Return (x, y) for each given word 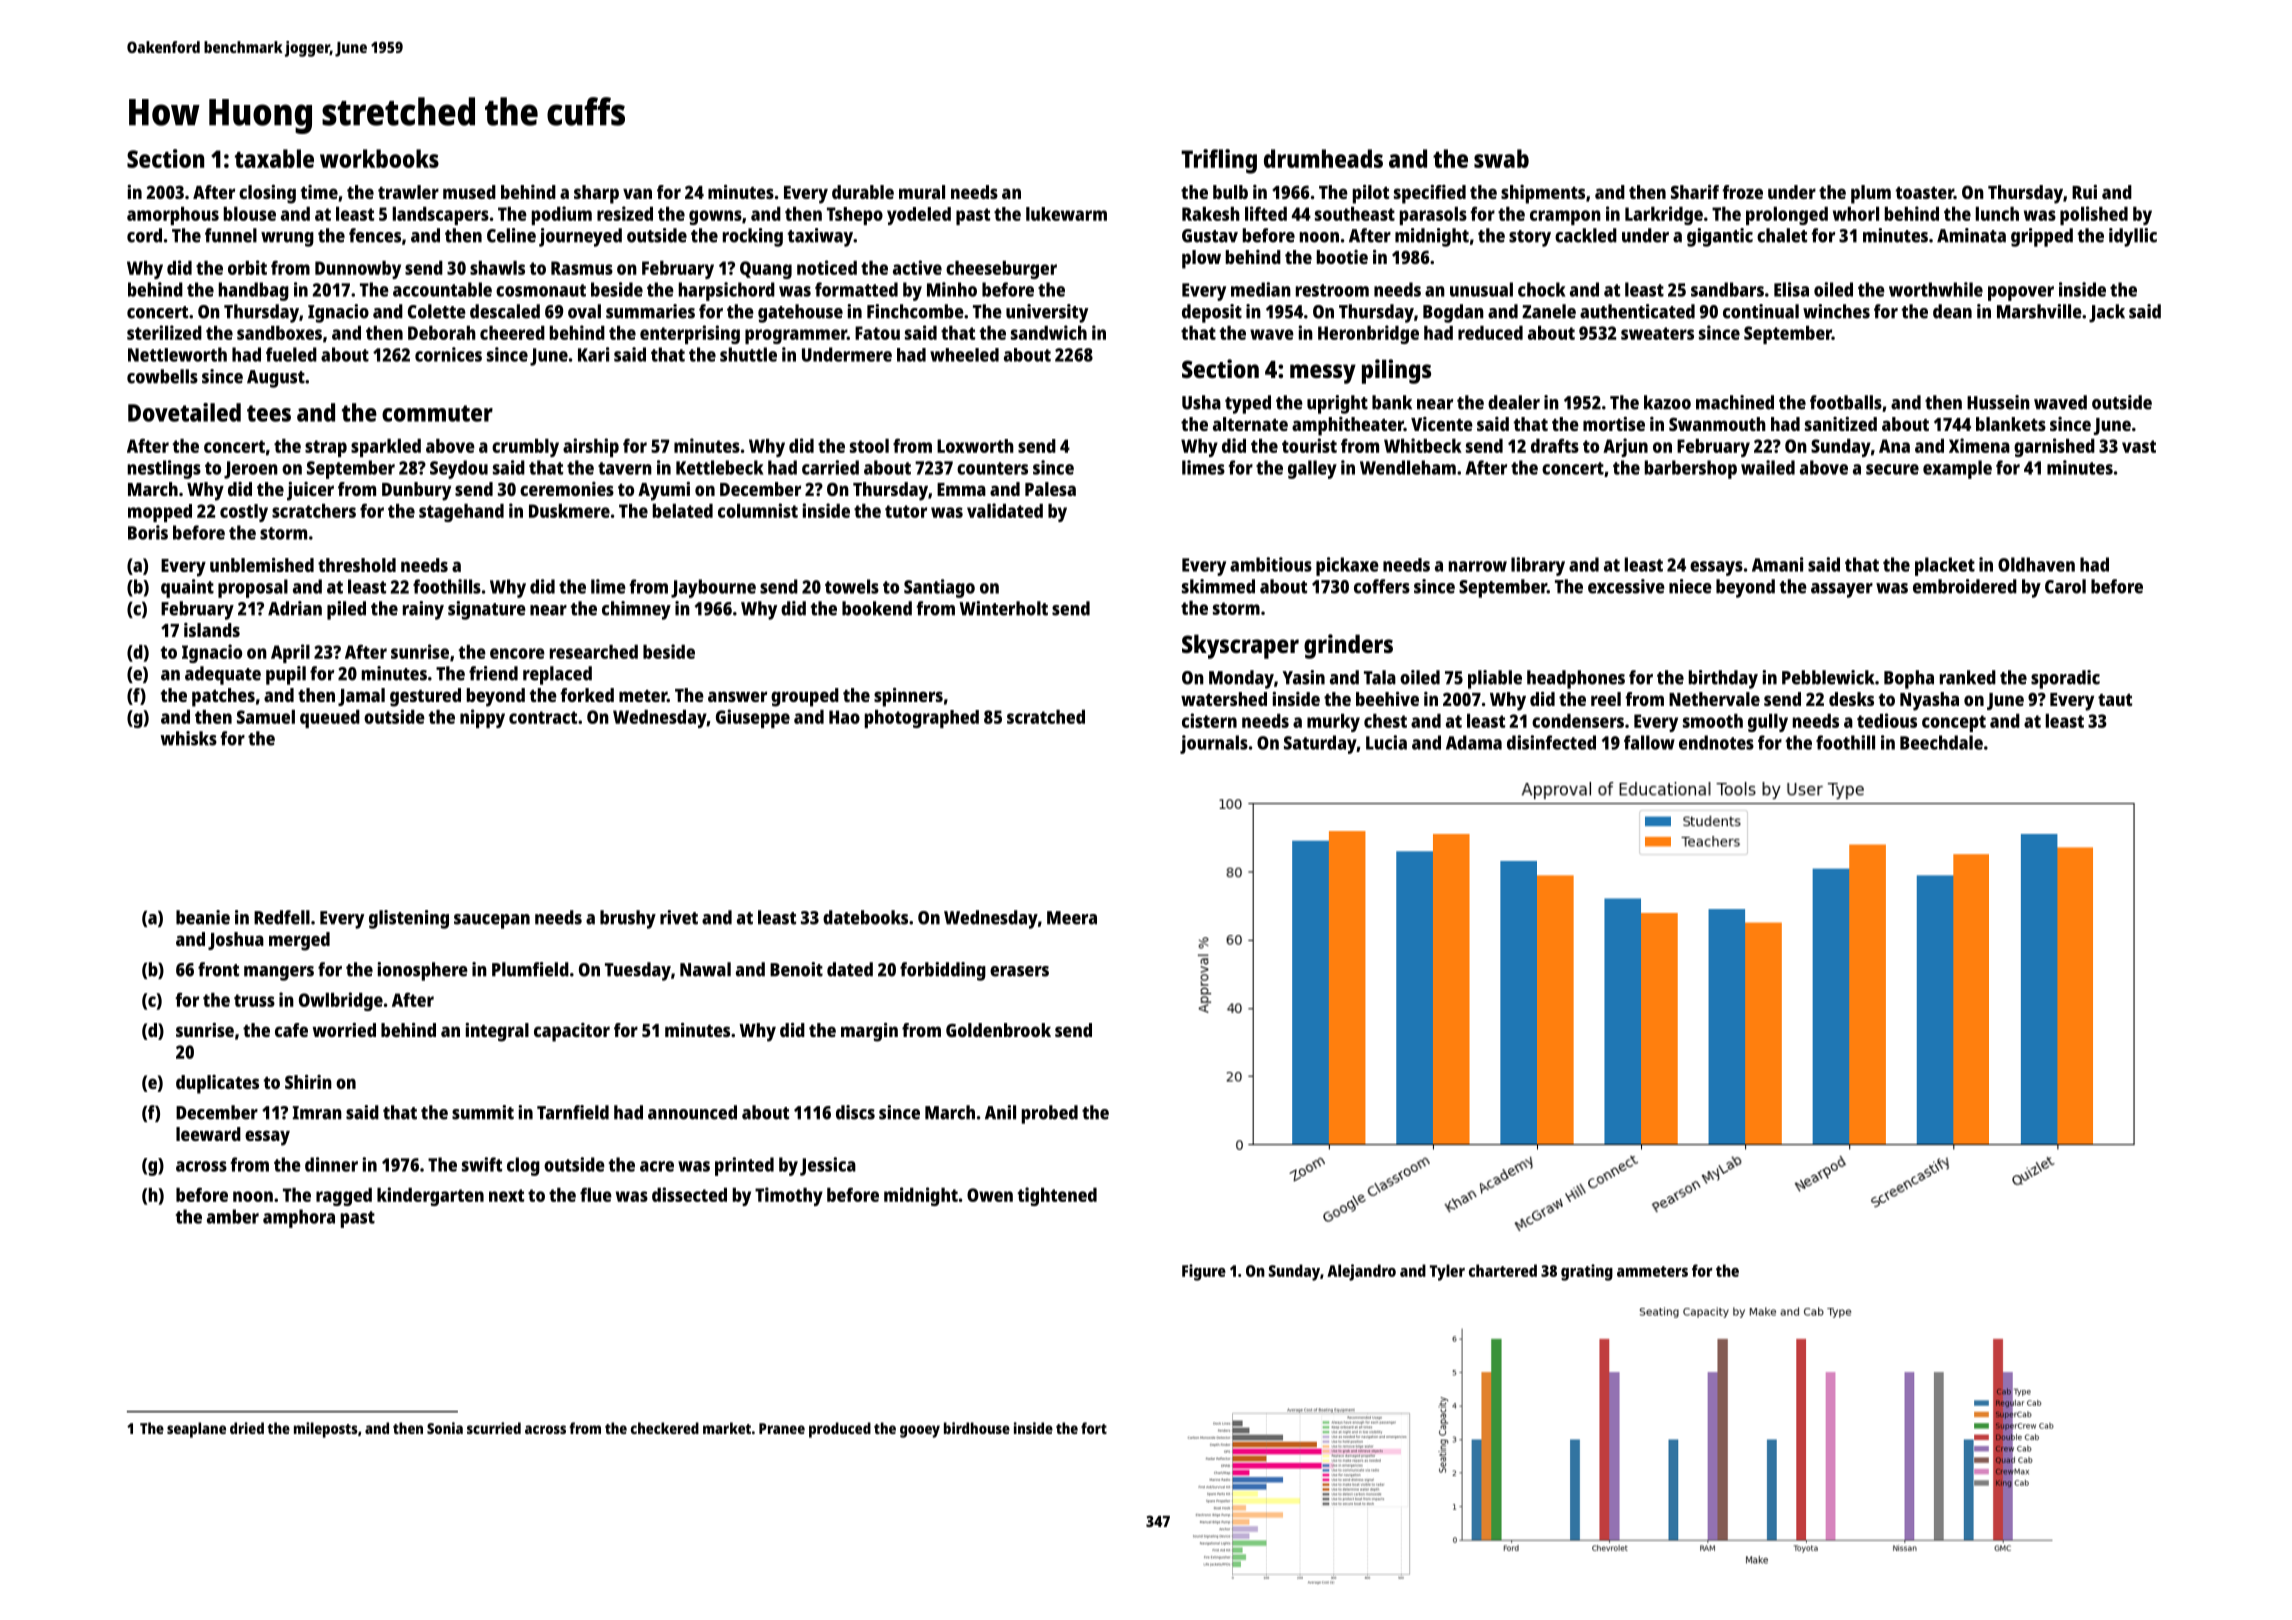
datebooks (865, 917)
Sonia (445, 1428)
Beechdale (1941, 742)
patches (223, 697)
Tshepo (855, 216)
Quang (766, 270)
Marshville (2039, 311)
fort (1094, 1428)
